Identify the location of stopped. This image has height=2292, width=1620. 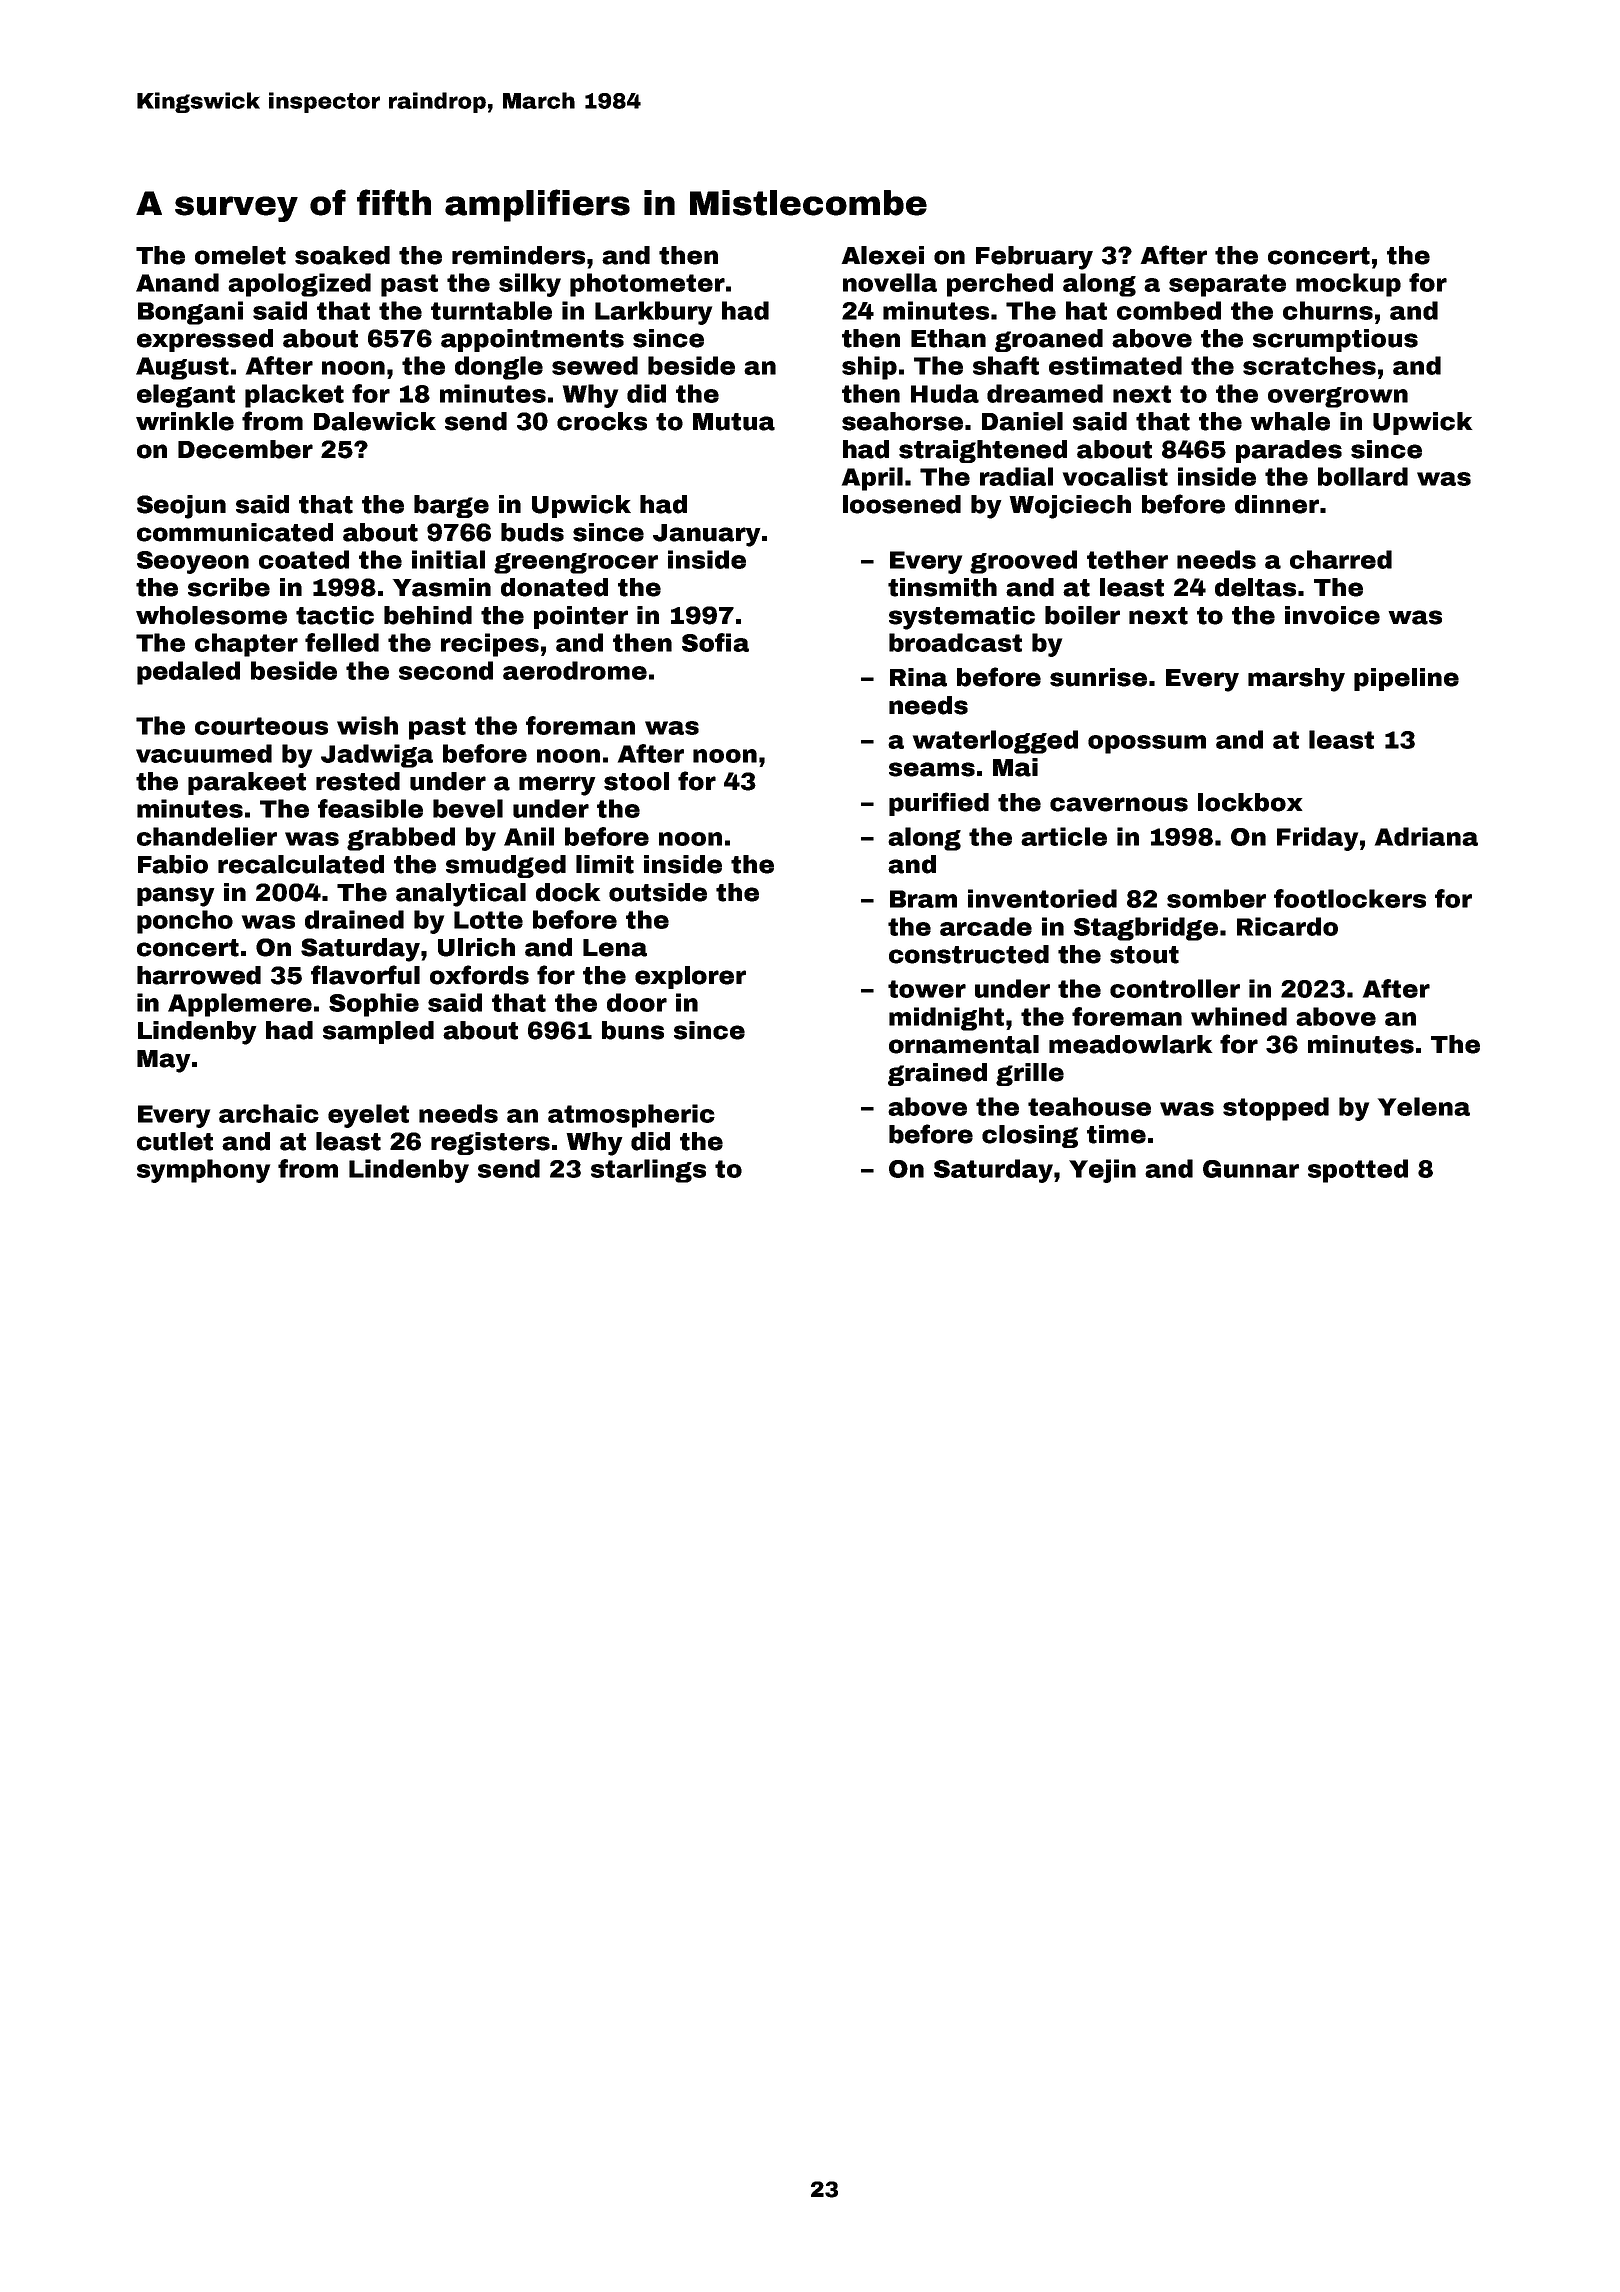
(1276, 1109).
